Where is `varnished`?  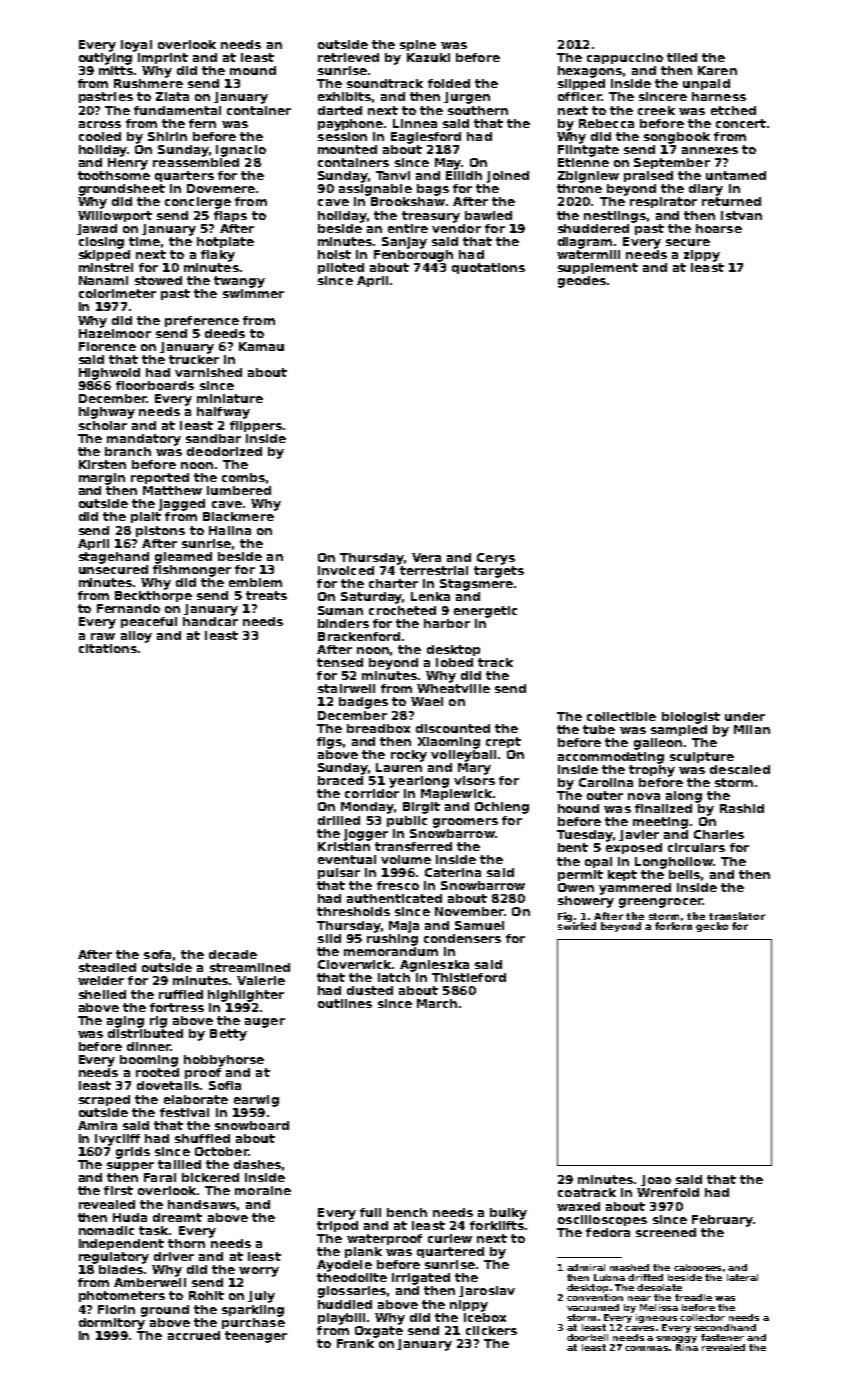
varnished is located at coordinates (208, 372).
